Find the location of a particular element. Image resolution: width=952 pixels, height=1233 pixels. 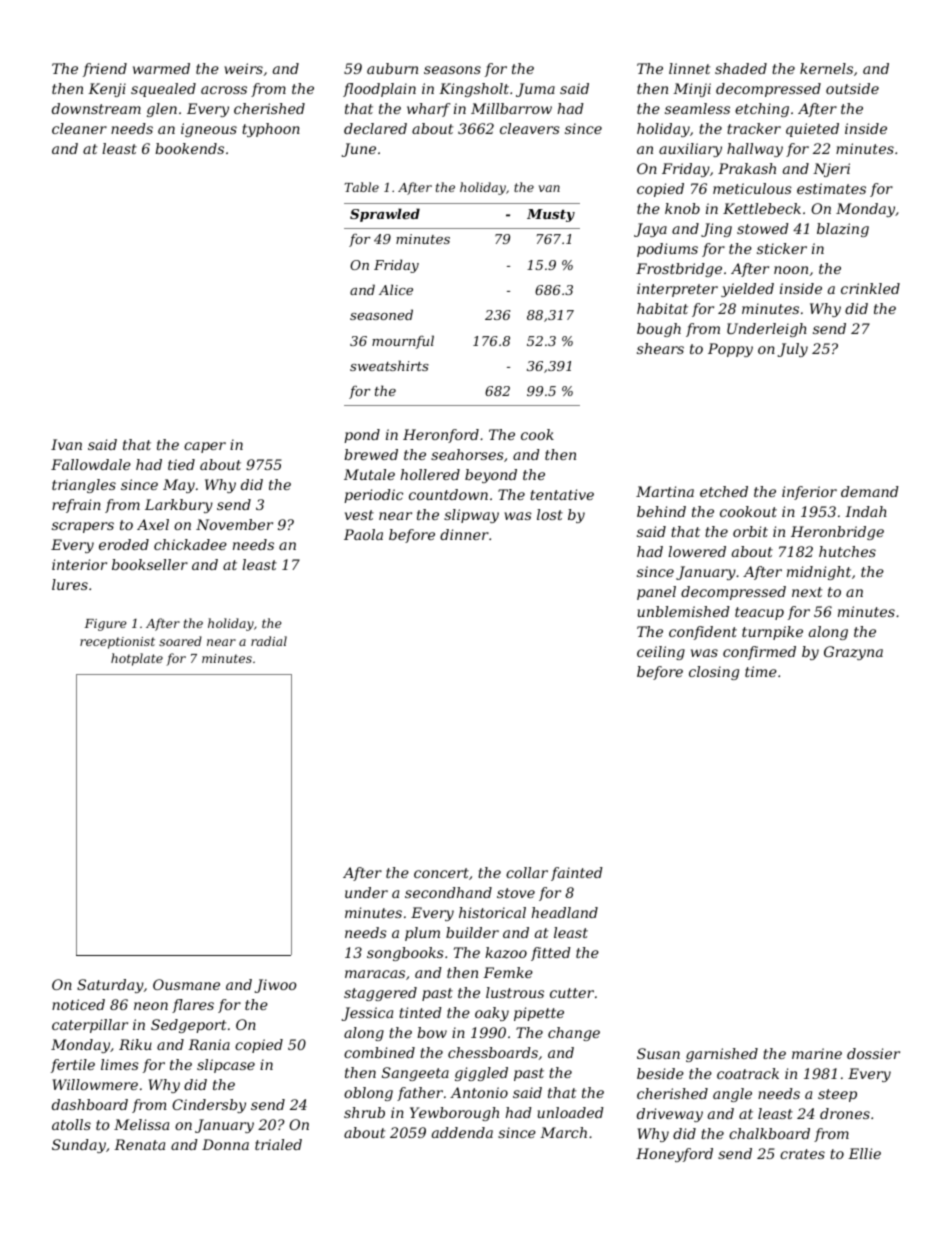

crates is located at coordinates (802, 1154).
